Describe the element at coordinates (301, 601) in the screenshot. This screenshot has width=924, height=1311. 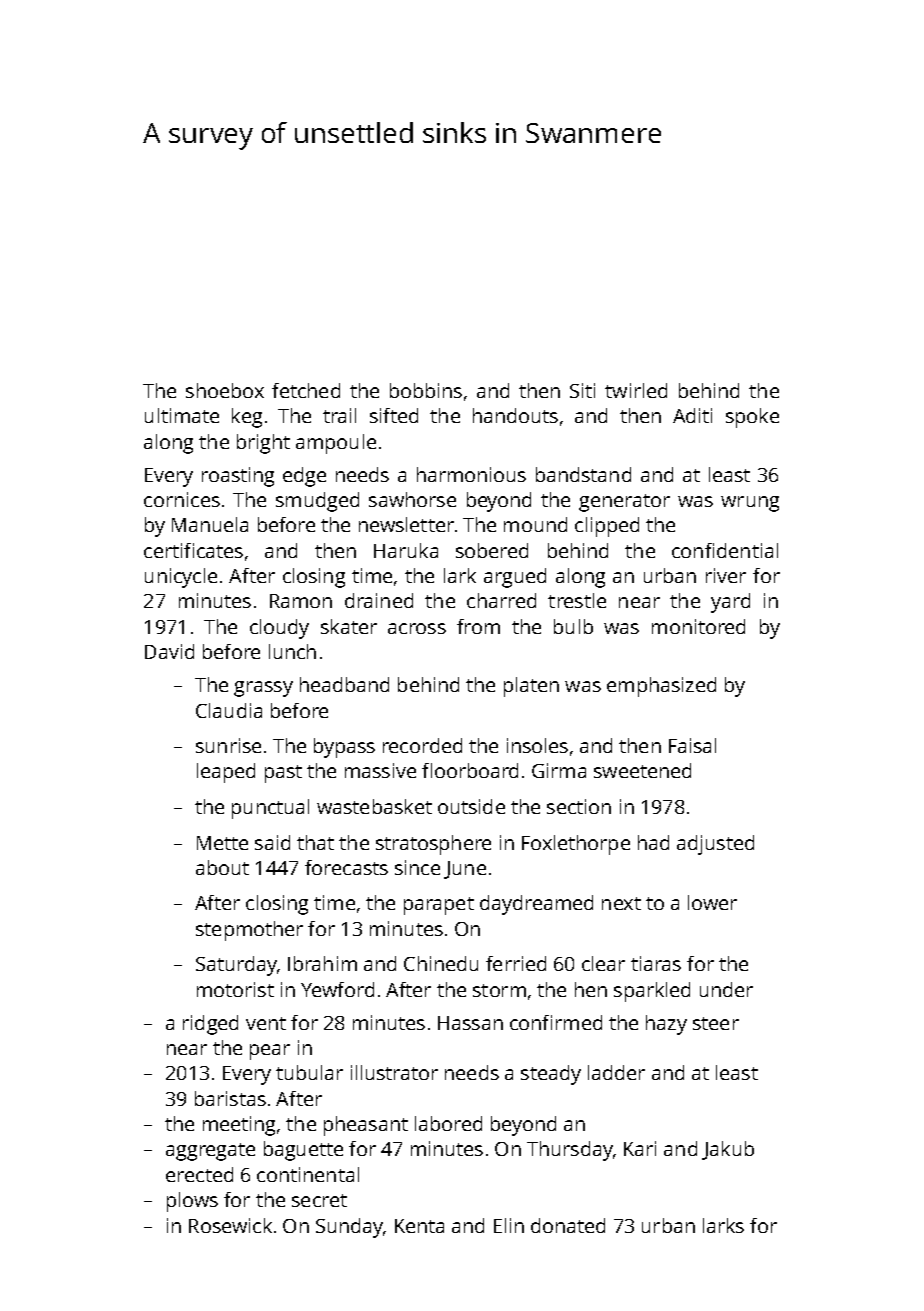
I see `Ramon` at that location.
